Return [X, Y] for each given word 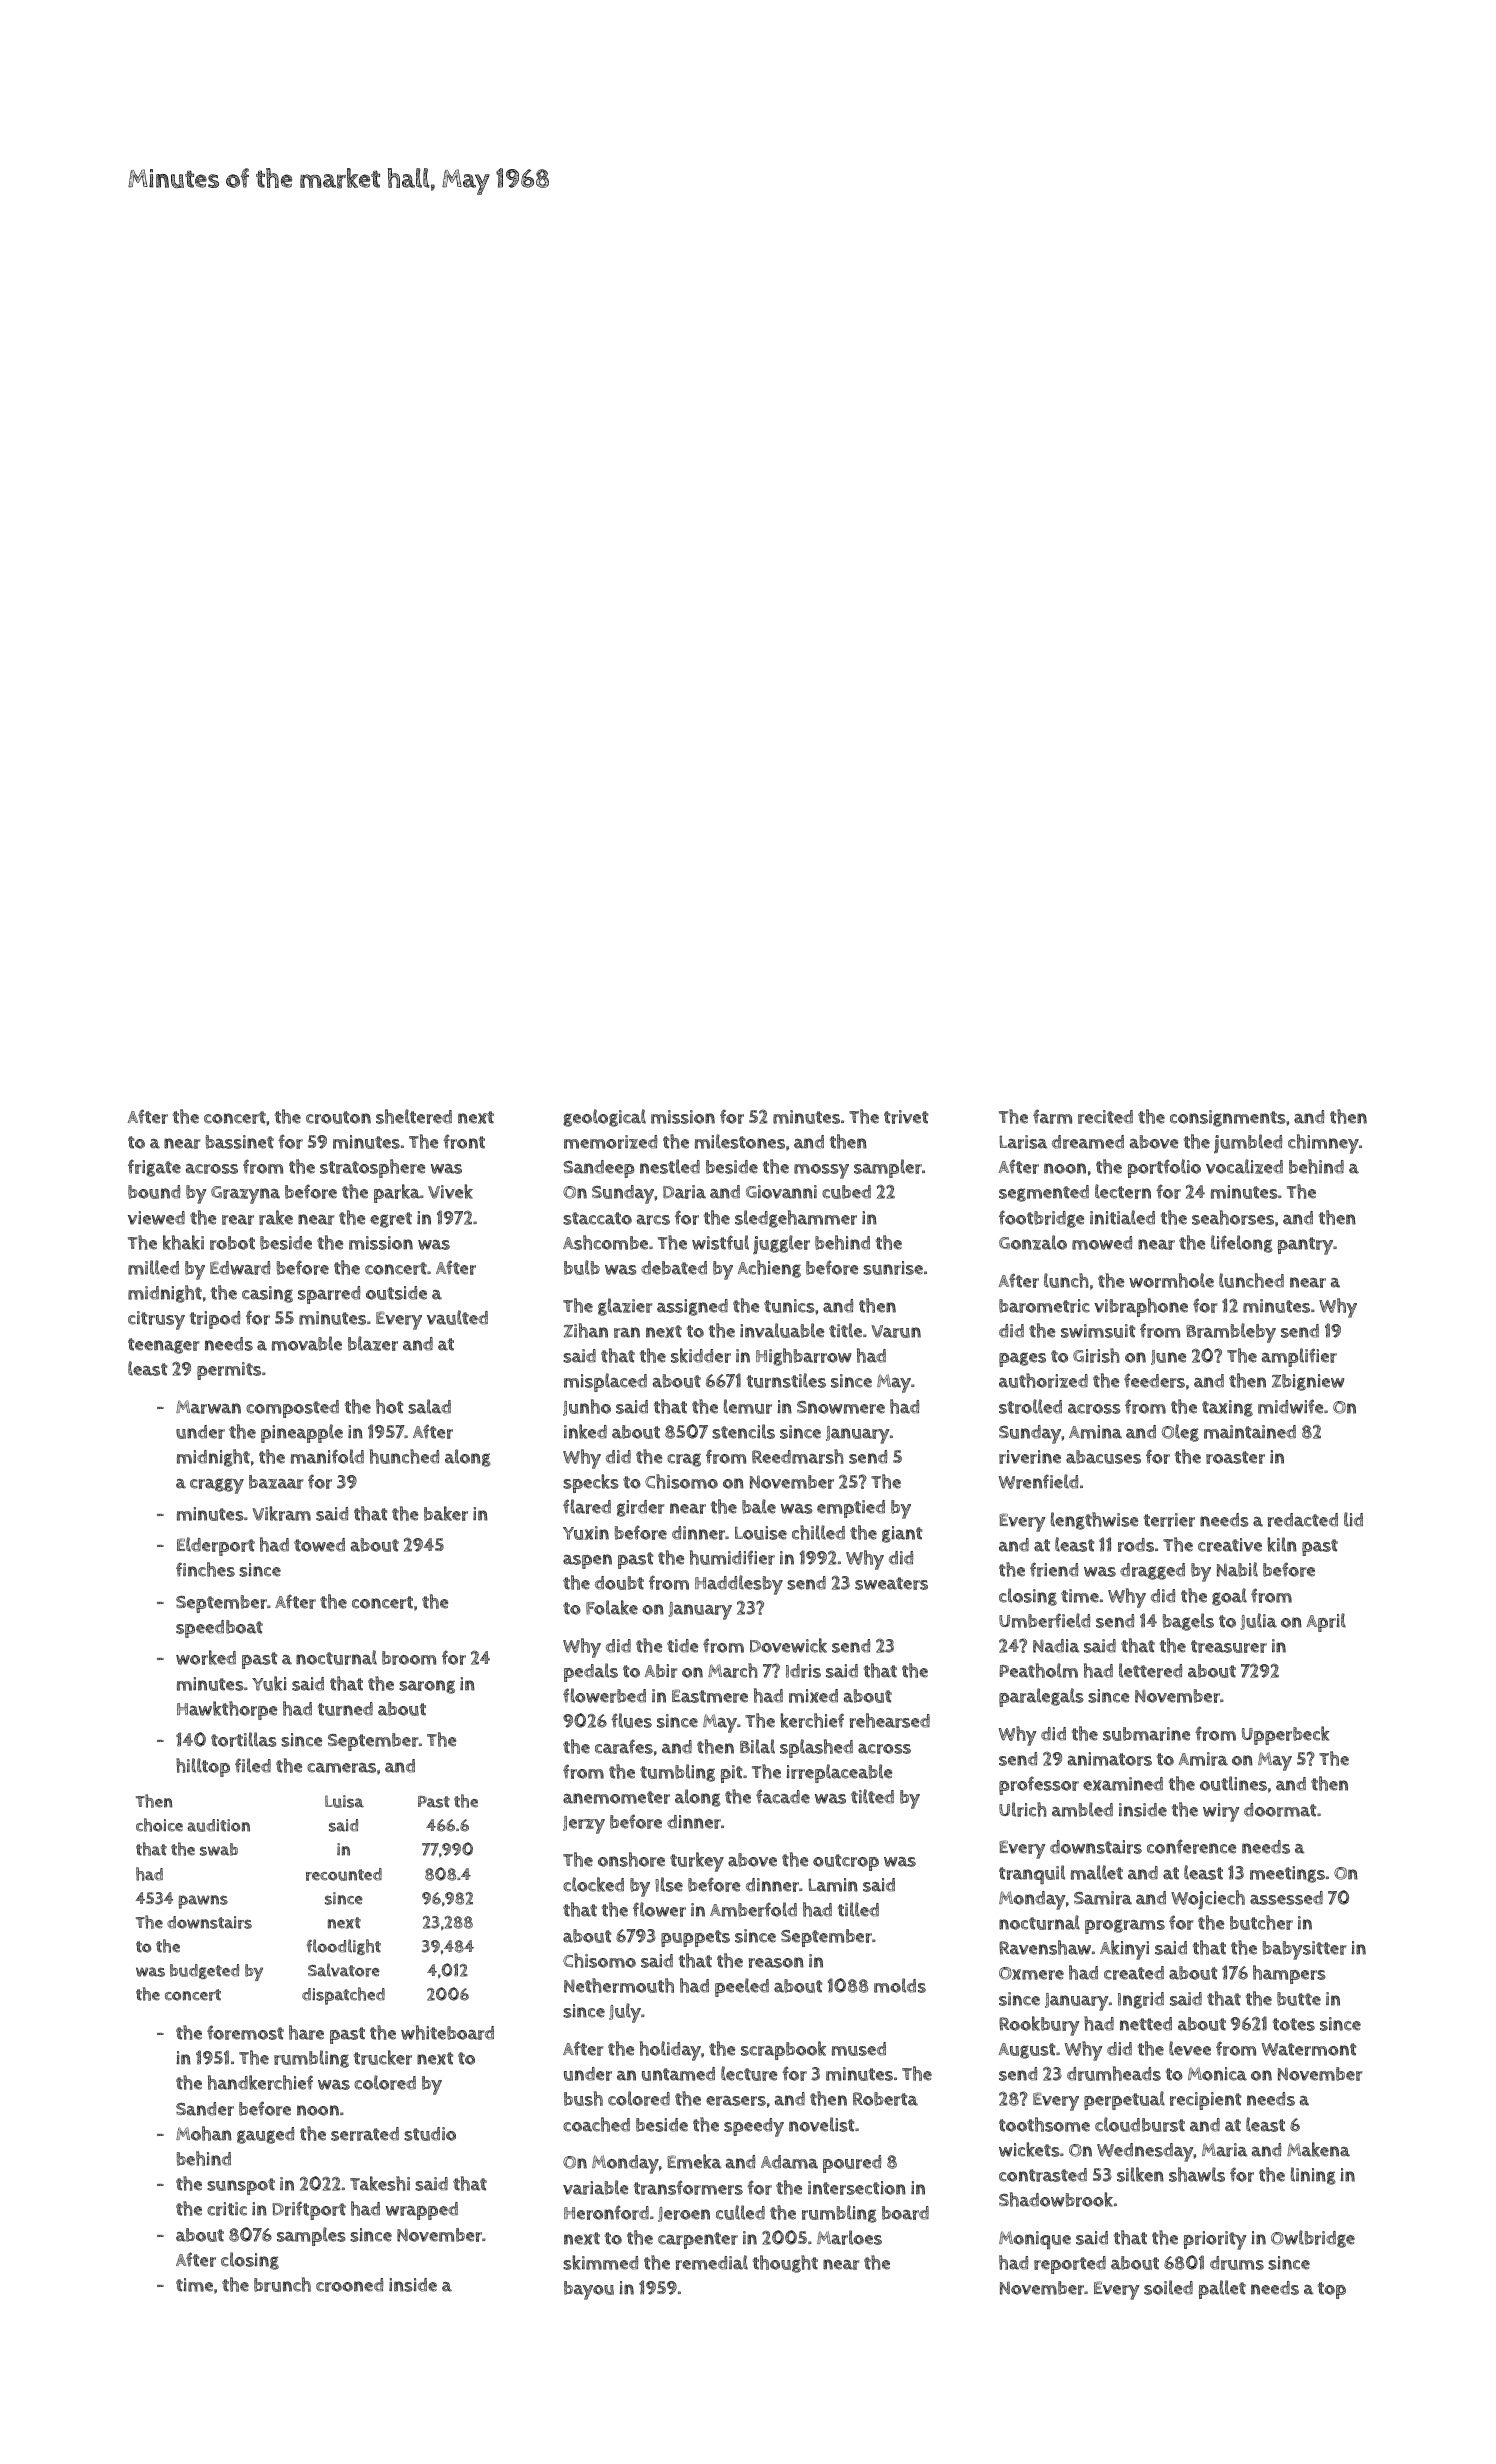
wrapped [422, 2211]
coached [596, 2124]
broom [409, 1658]
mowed [1102, 1243]
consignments [1228, 1118]
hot [390, 1406]
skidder [701, 1355]
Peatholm [1039, 1670]
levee [1190, 2048]
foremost [245, 2032]
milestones [740, 1141]
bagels [1188, 1622]
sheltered [414, 1116]
